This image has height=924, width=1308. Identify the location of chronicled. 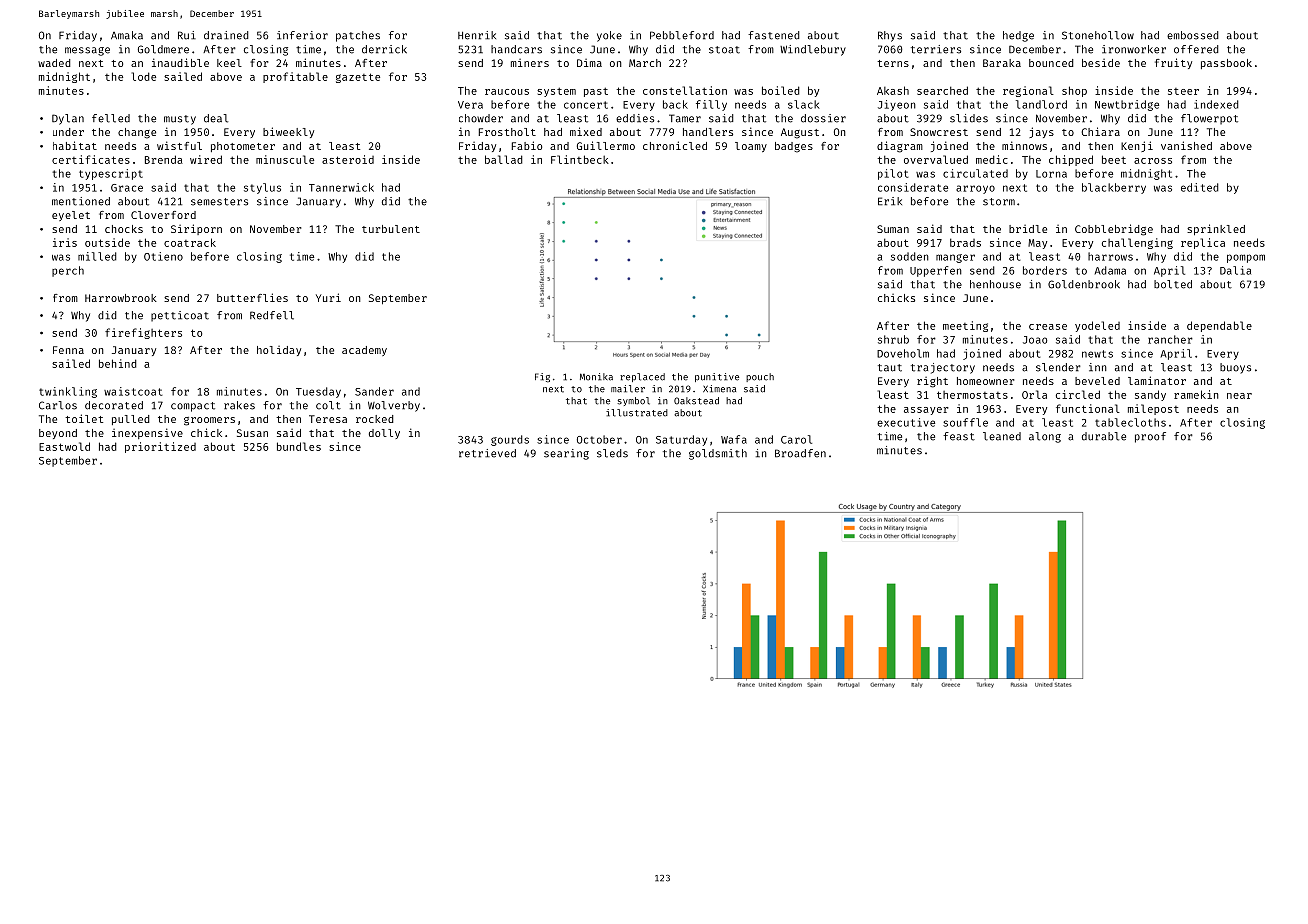
(675, 145).
